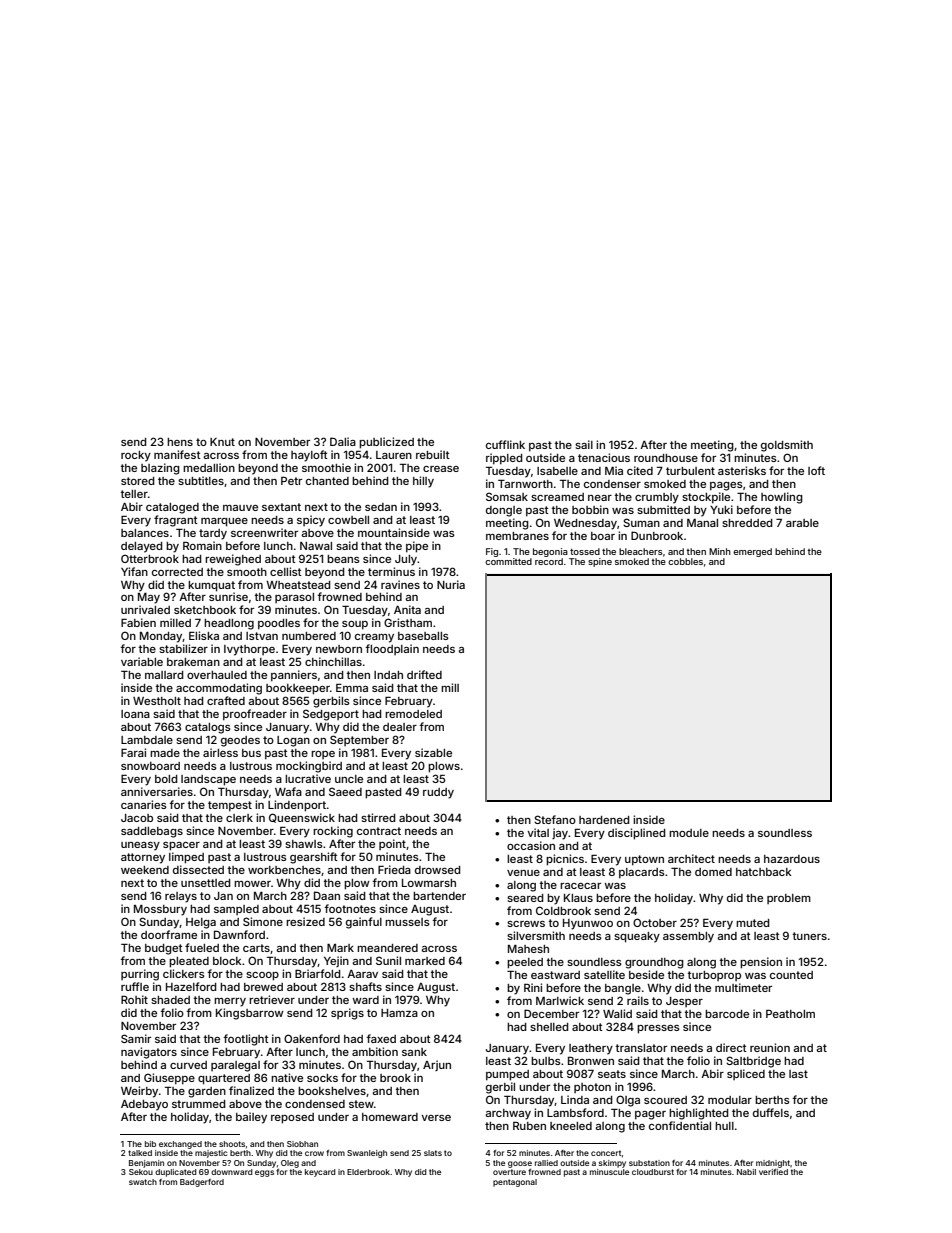 Image resolution: width=952 pixels, height=1233 pixels. What do you see at coordinates (255, 715) in the image?
I see `proofreader` at bounding box center [255, 715].
